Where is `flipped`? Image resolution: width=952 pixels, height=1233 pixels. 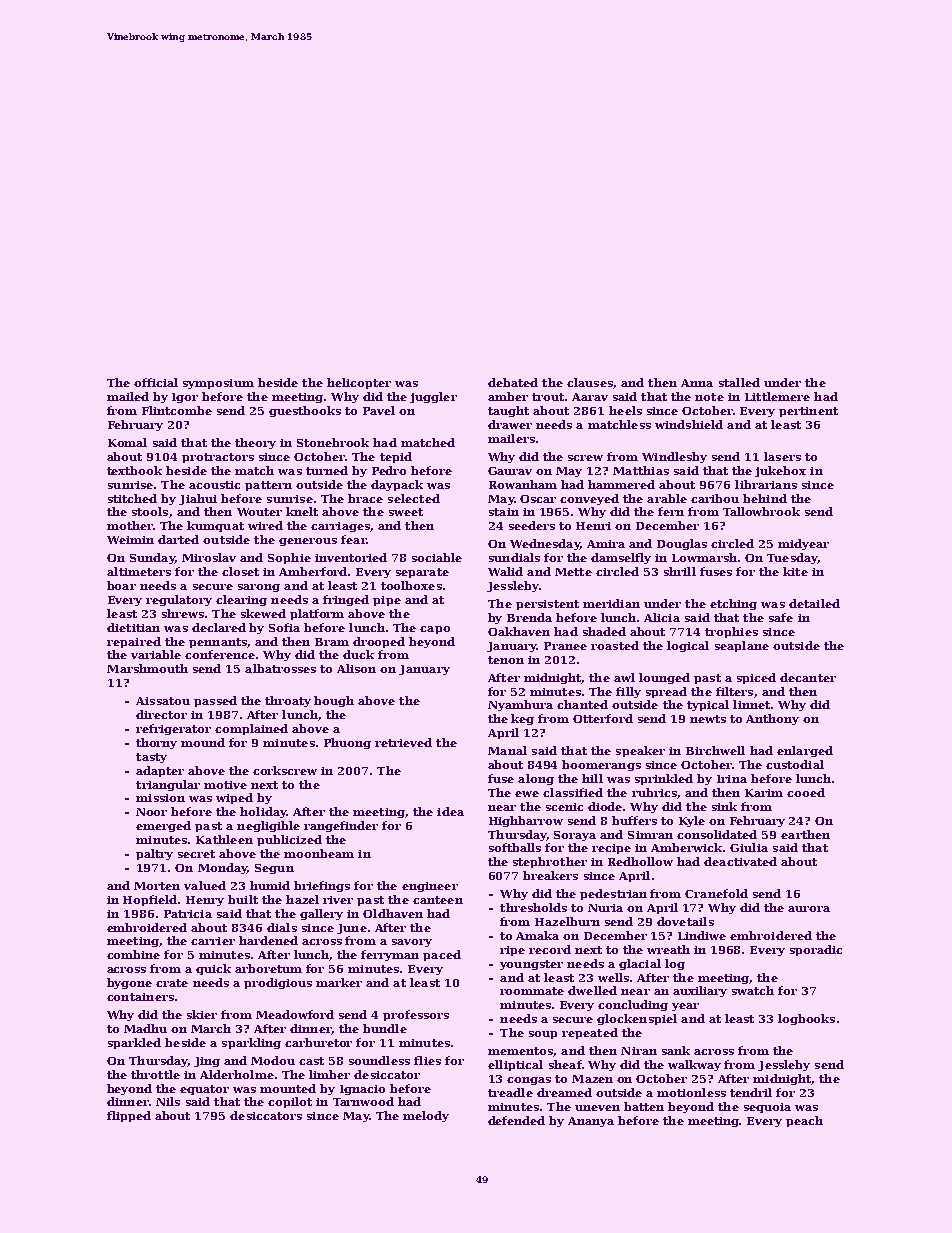 flipped is located at coordinates (129, 1116).
